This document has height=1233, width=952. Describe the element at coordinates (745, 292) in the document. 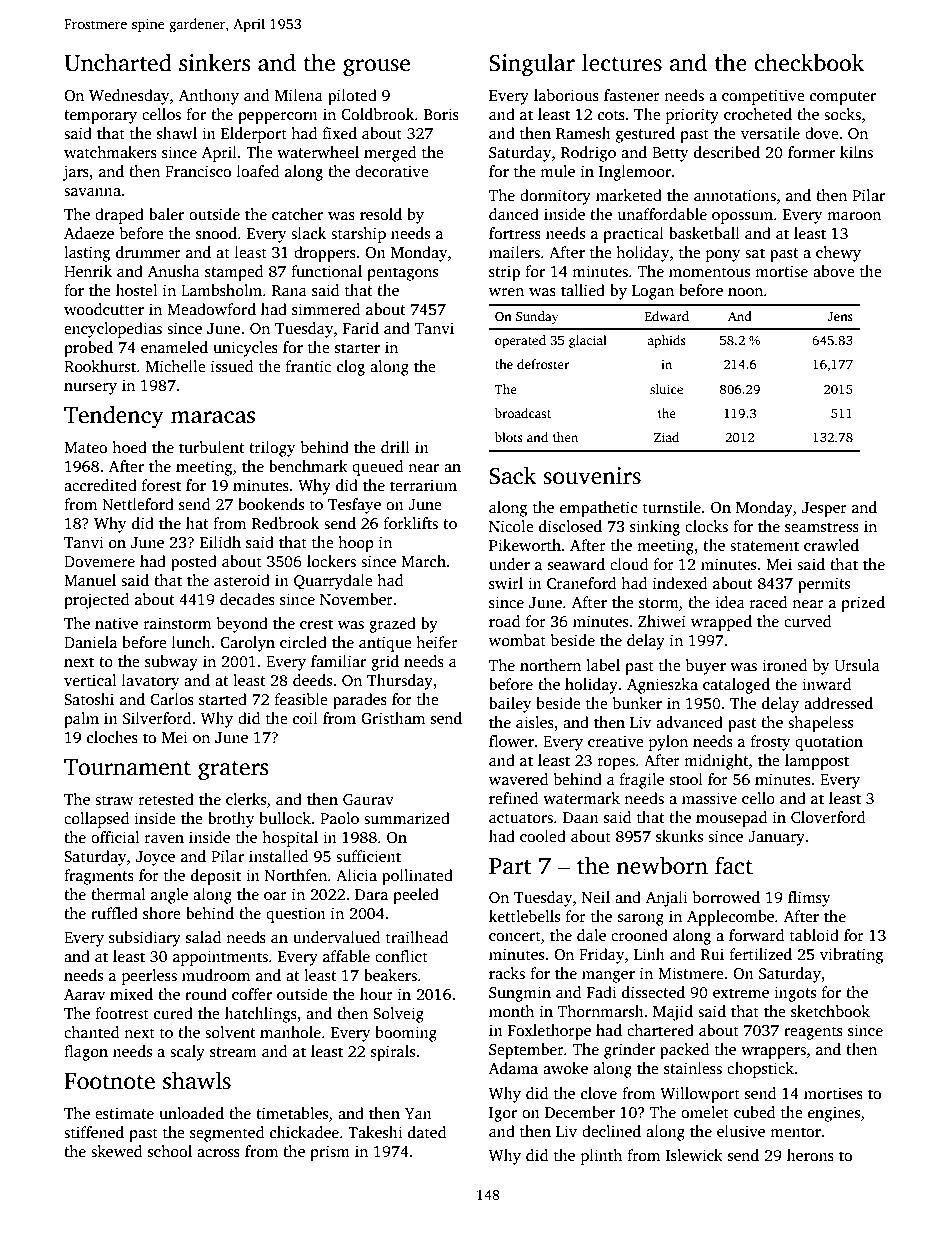

I see `noon` at that location.
